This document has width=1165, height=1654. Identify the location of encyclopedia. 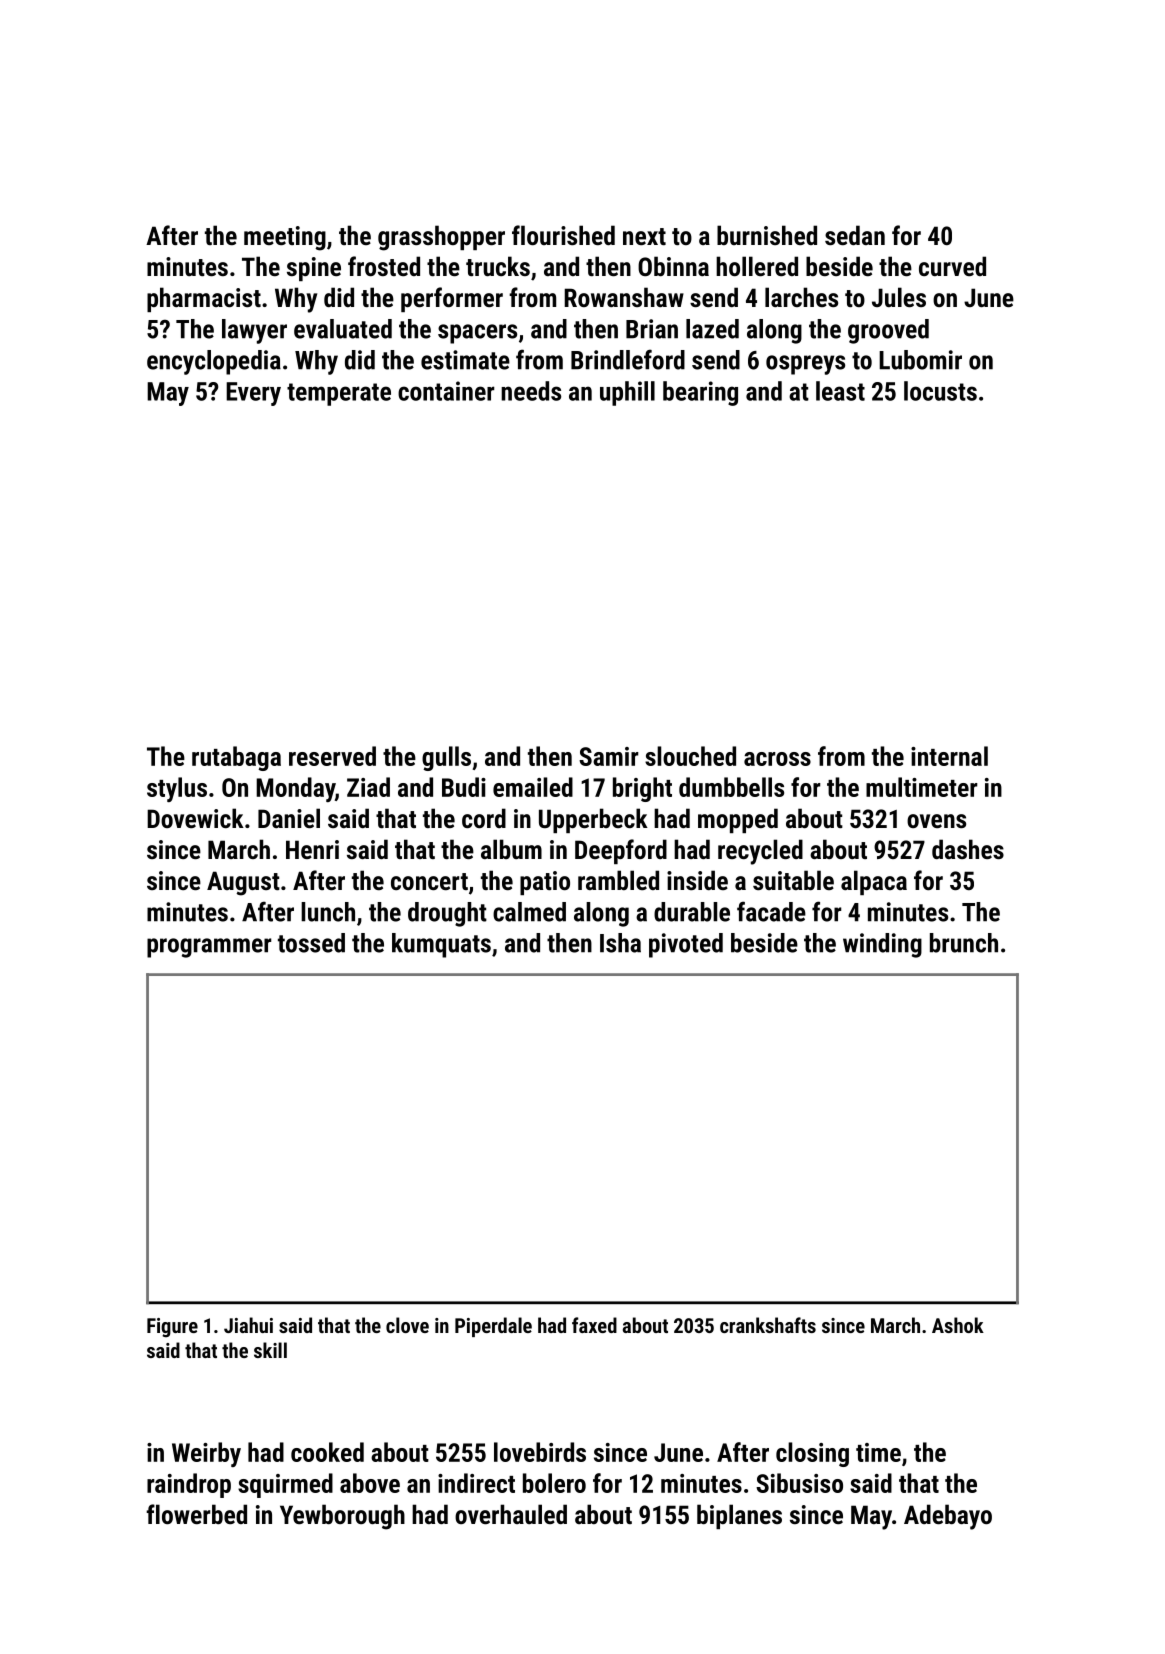
(214, 362).
